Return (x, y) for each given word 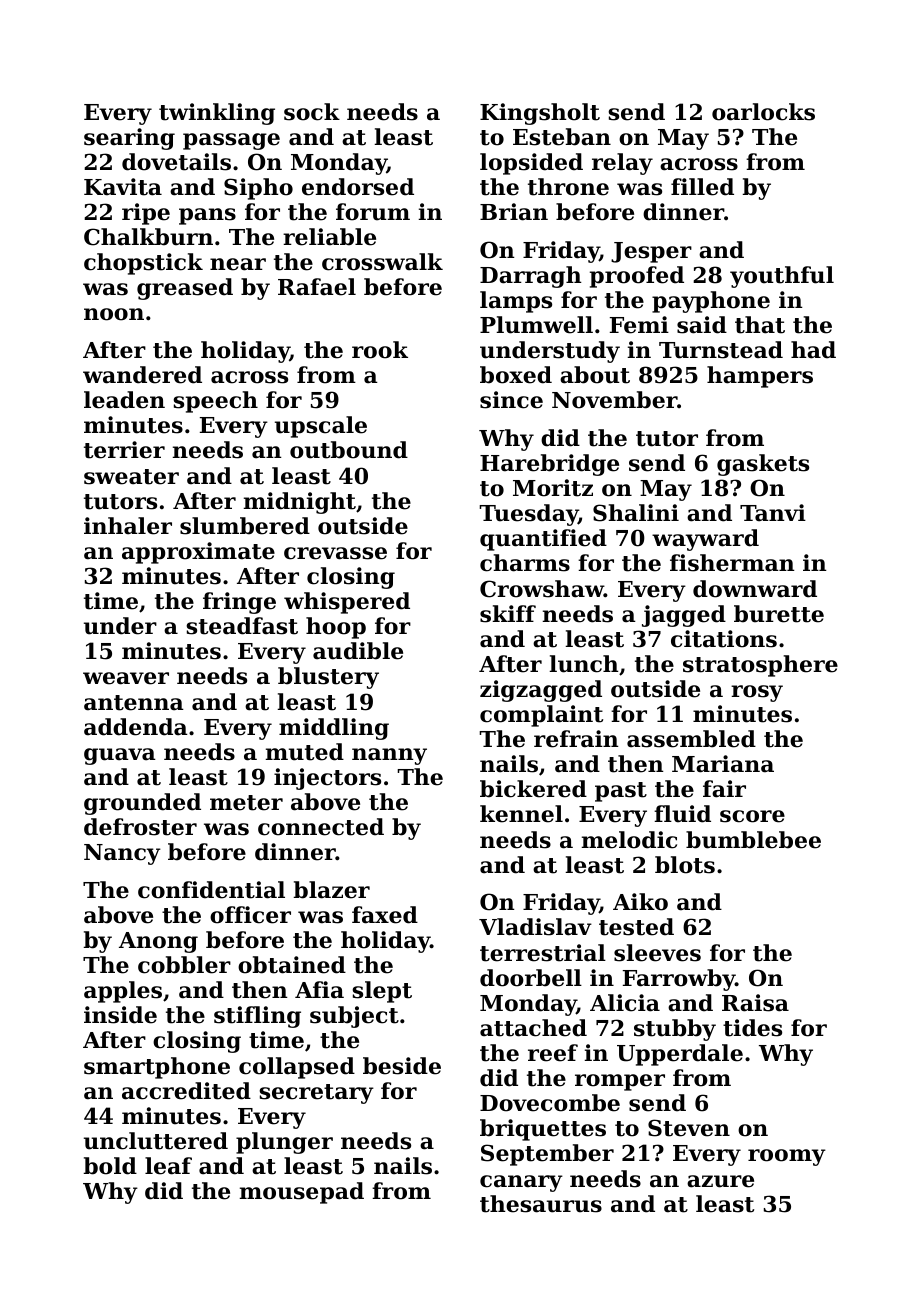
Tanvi (773, 513)
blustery (328, 678)
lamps (516, 302)
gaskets (763, 465)
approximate (198, 553)
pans (207, 216)
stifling (257, 1017)
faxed (385, 915)
